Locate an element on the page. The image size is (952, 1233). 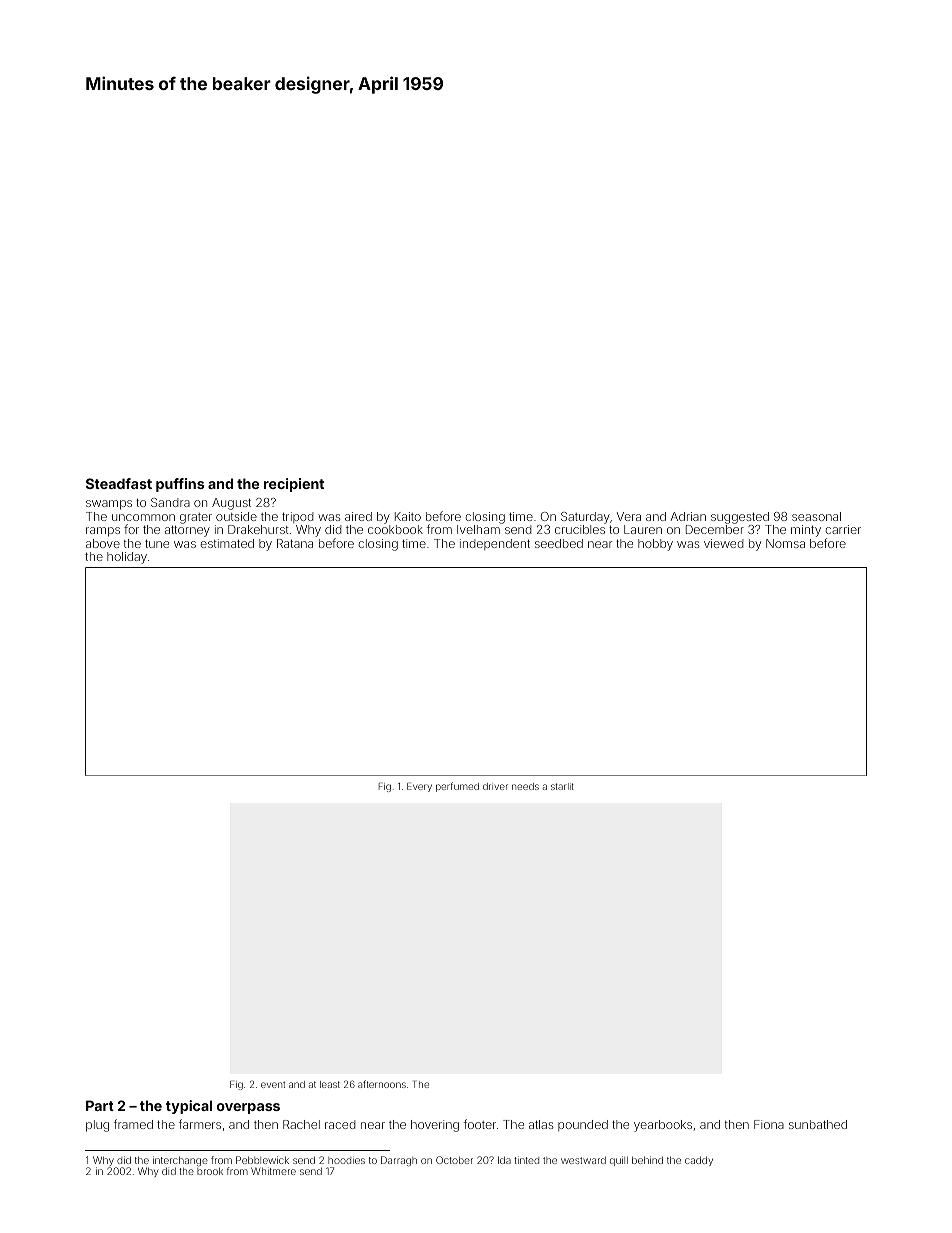
least is located at coordinates (330, 1084).
